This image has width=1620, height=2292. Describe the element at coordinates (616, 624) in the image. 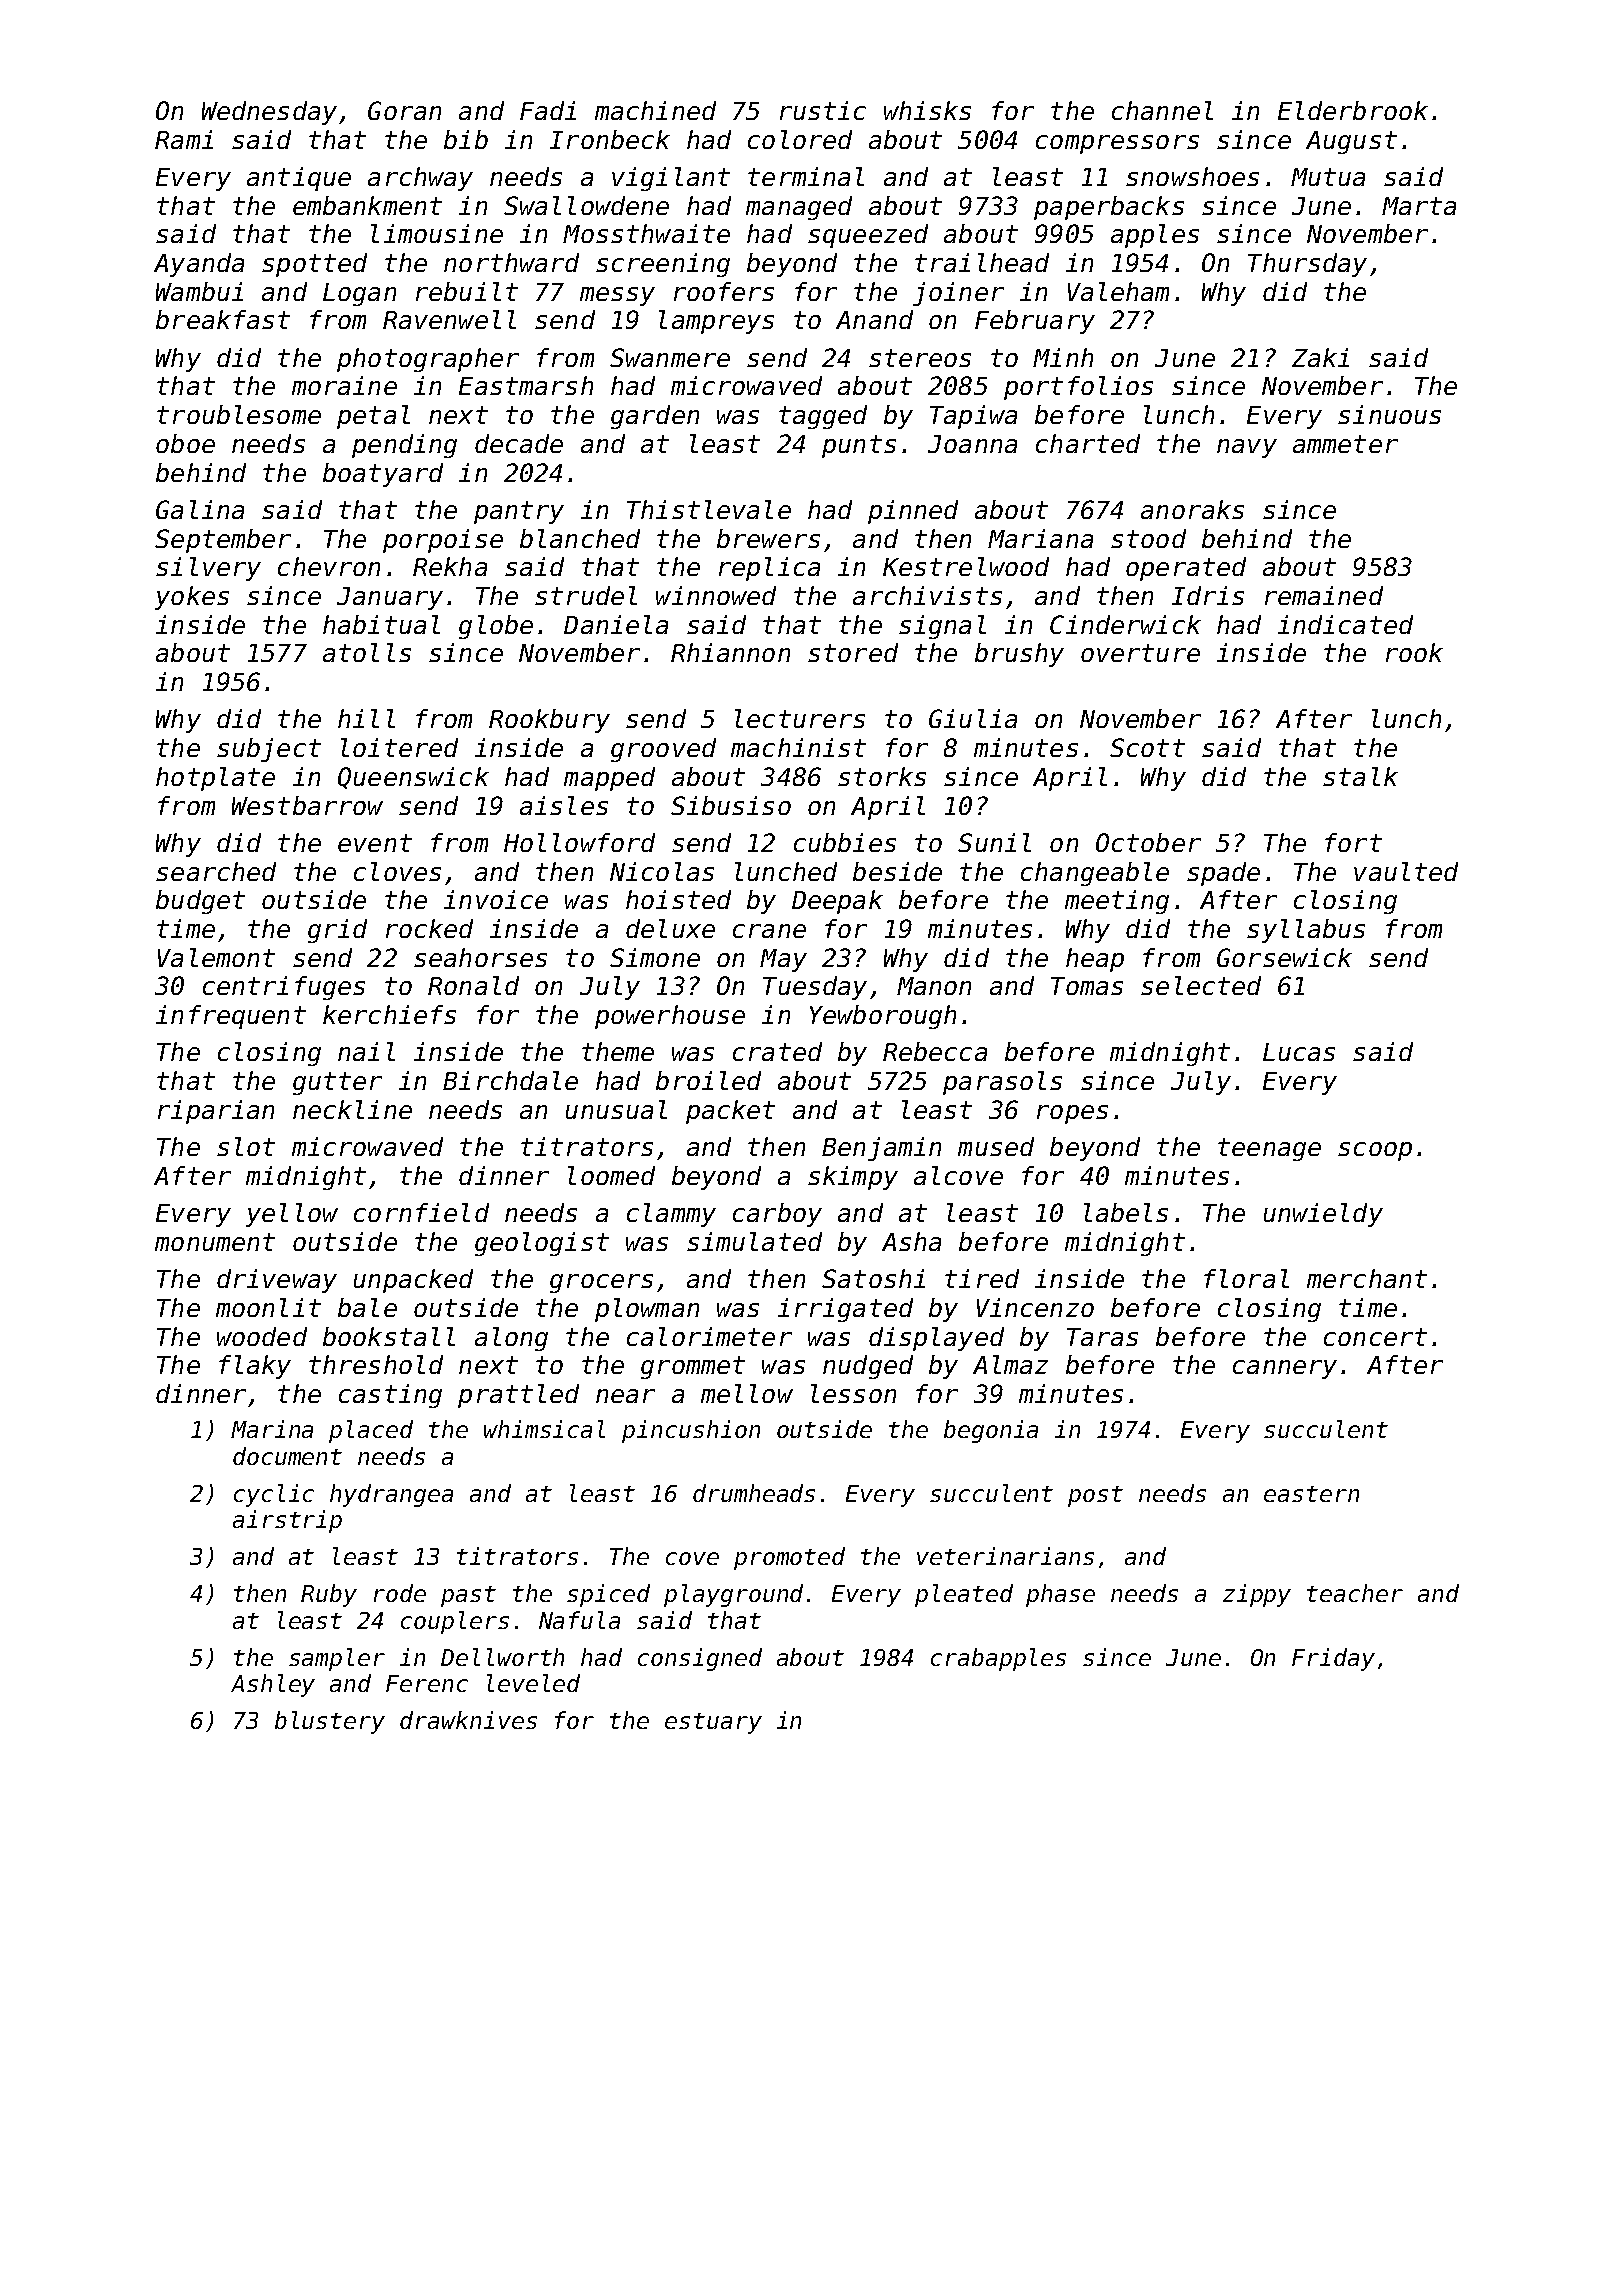

I see `Daniela` at that location.
